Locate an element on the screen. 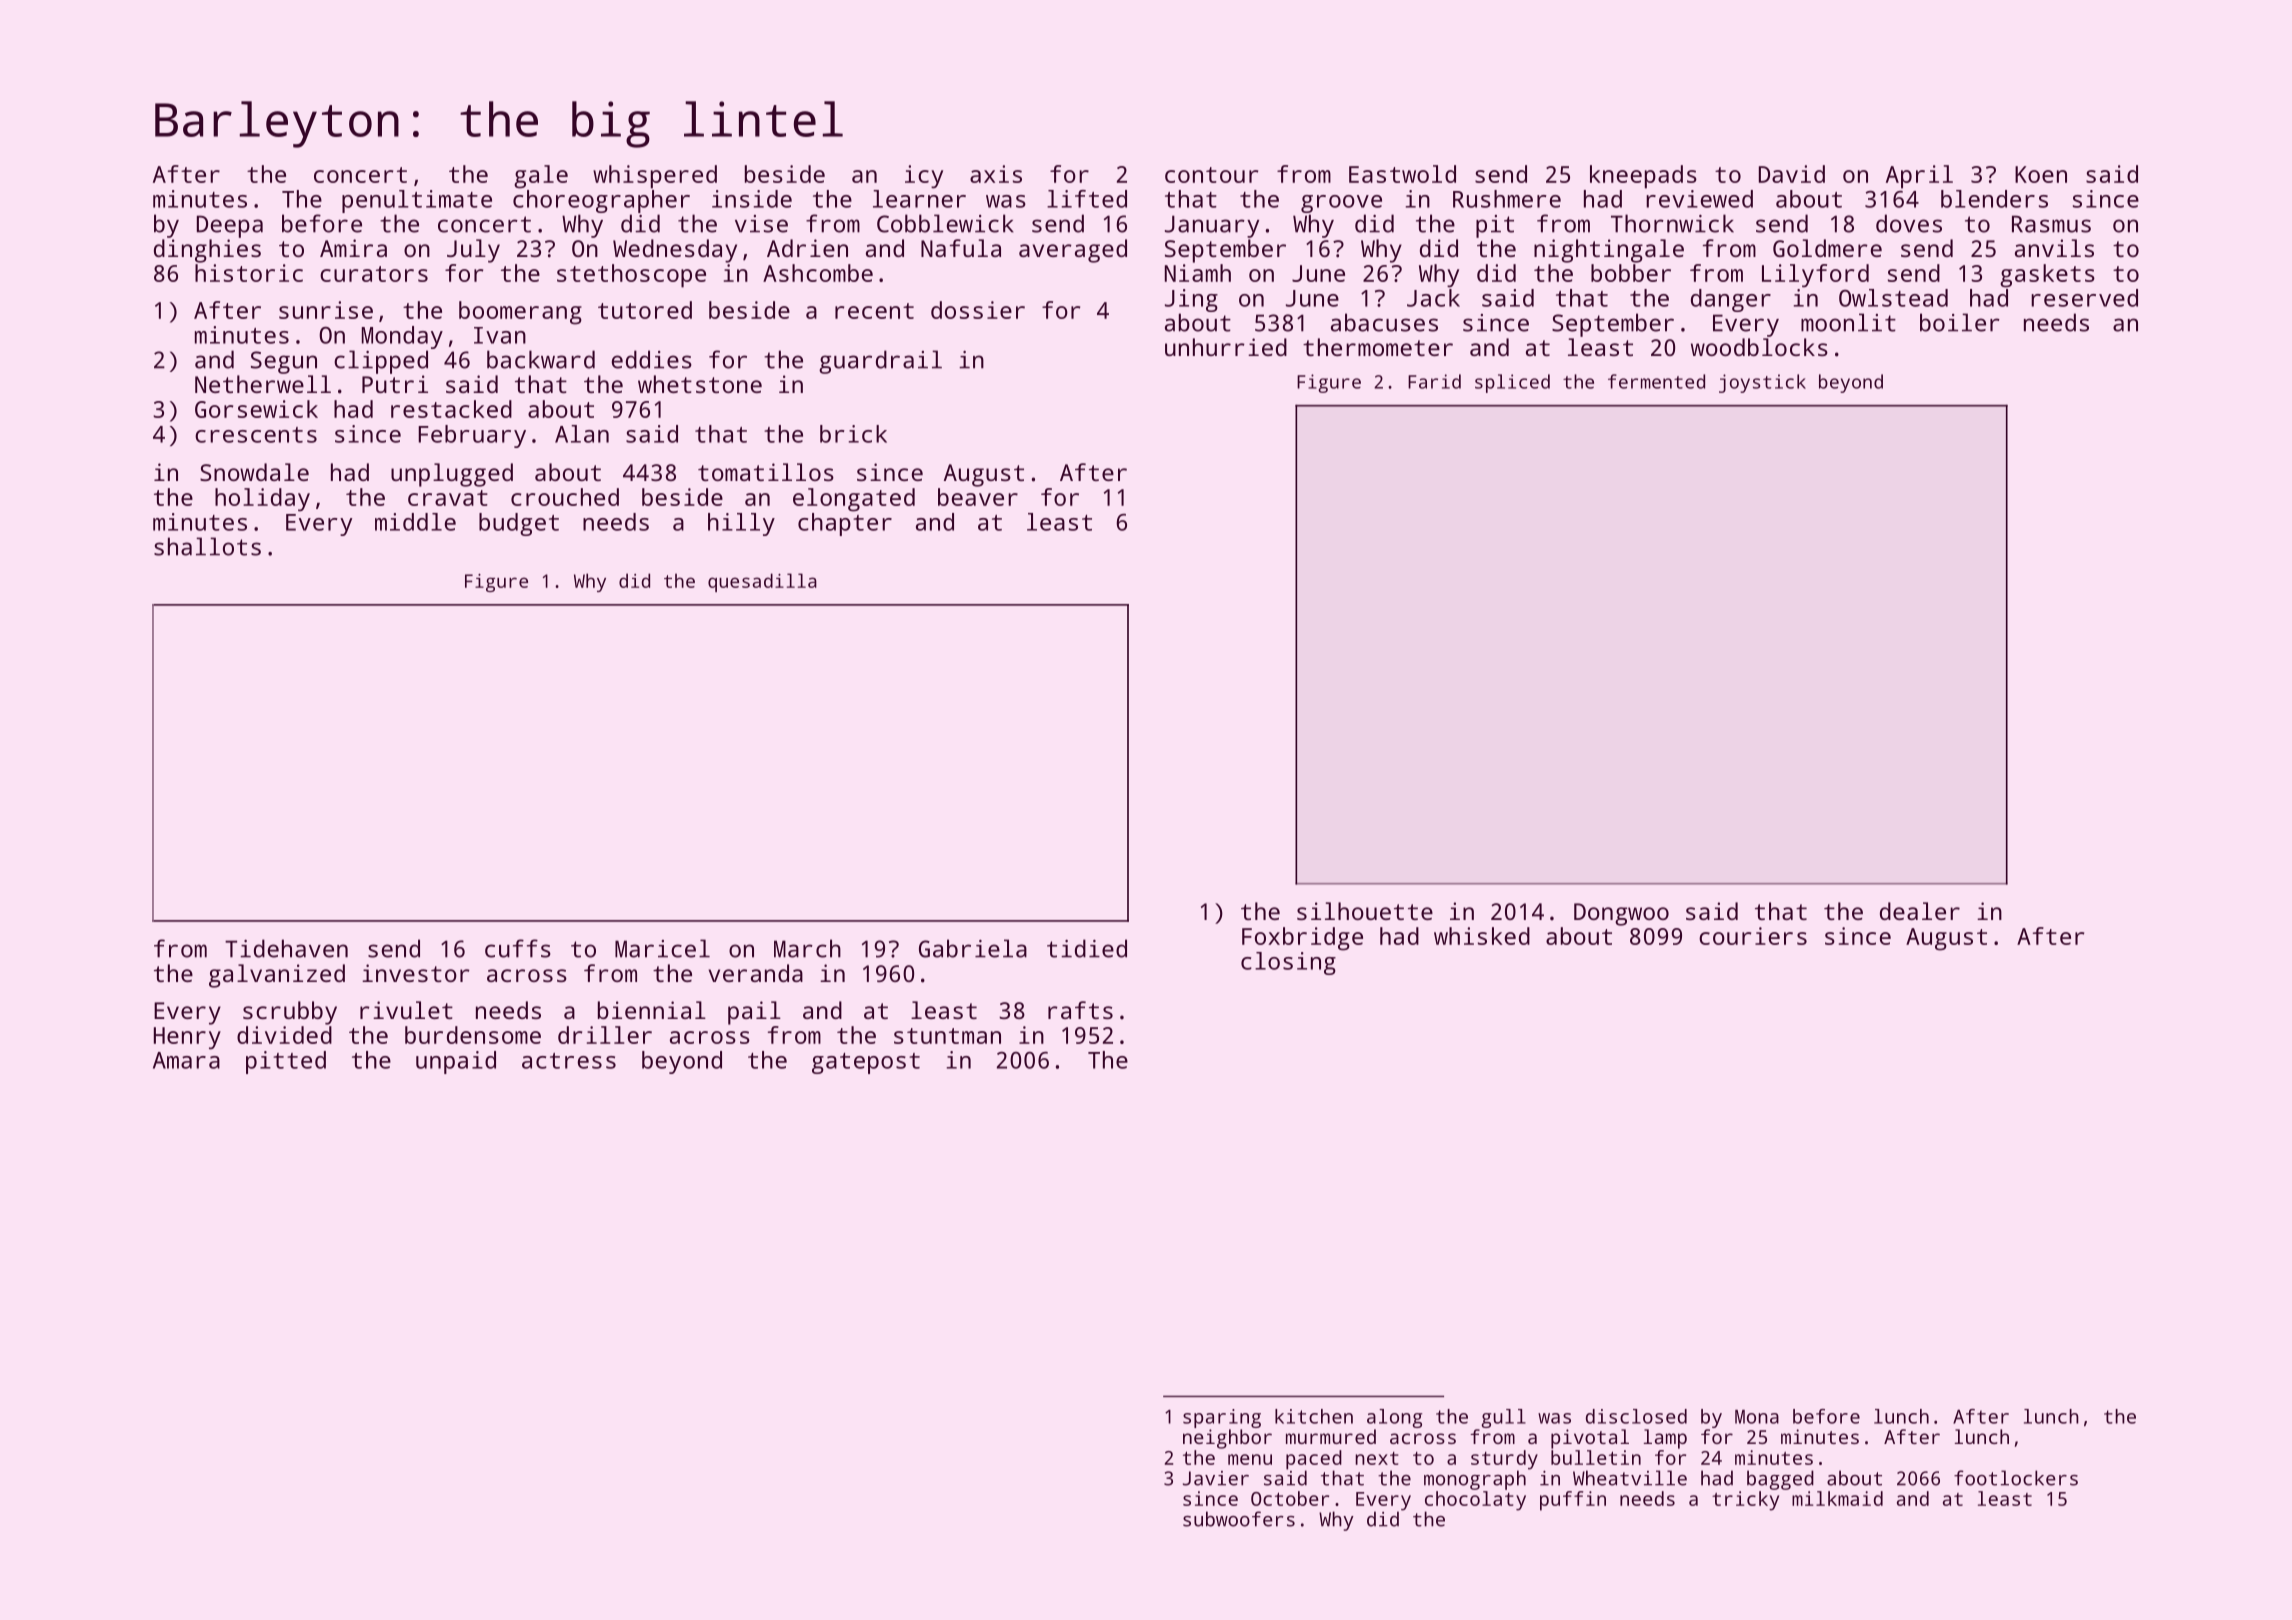 This screenshot has width=2292, height=1620. middle is located at coordinates (415, 522).
